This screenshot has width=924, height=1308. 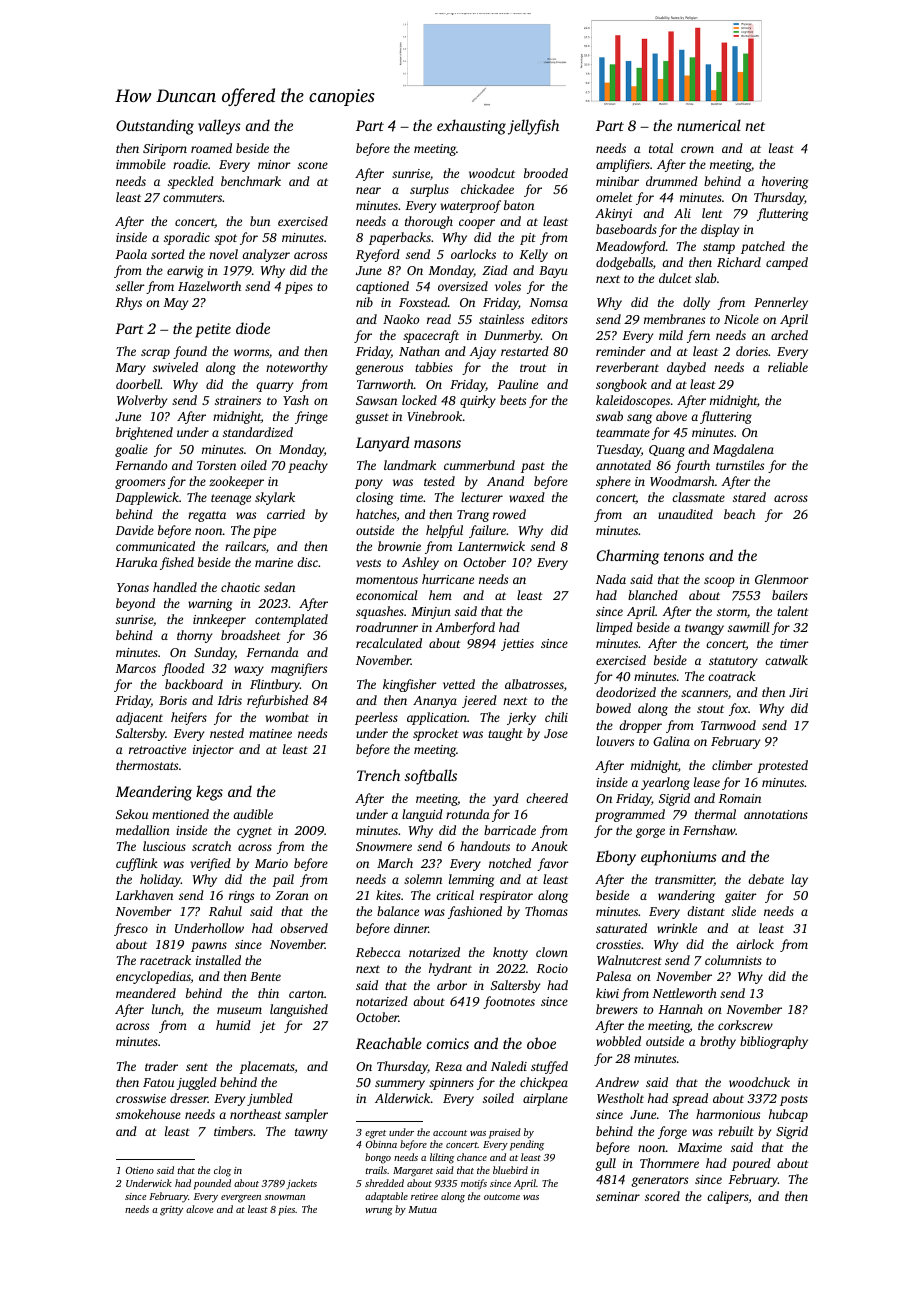 What do you see at coordinates (719, 248) in the screenshot?
I see `stamp` at bounding box center [719, 248].
